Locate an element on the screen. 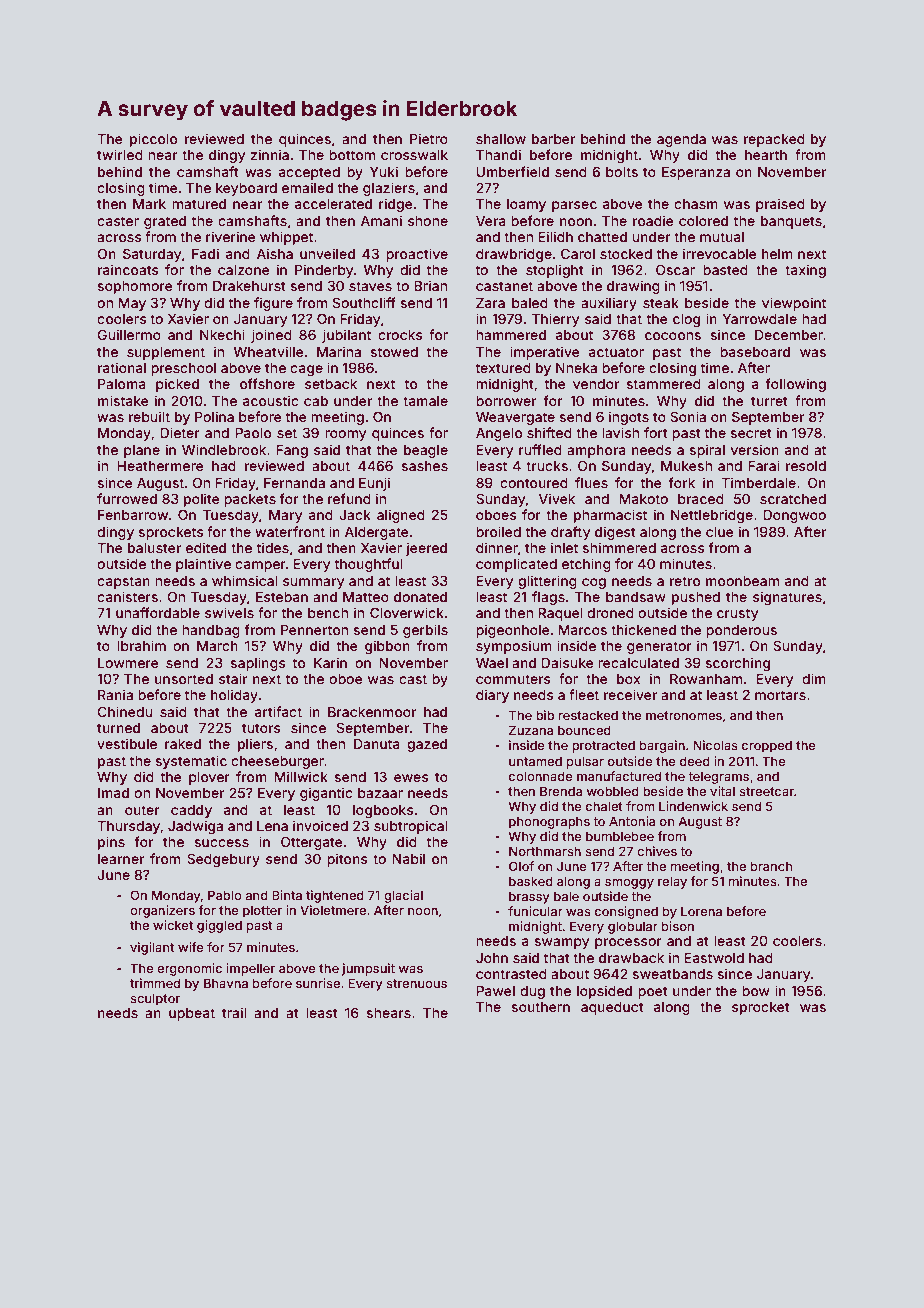 The image size is (924, 1308). Lindenwick is located at coordinates (693, 806).
